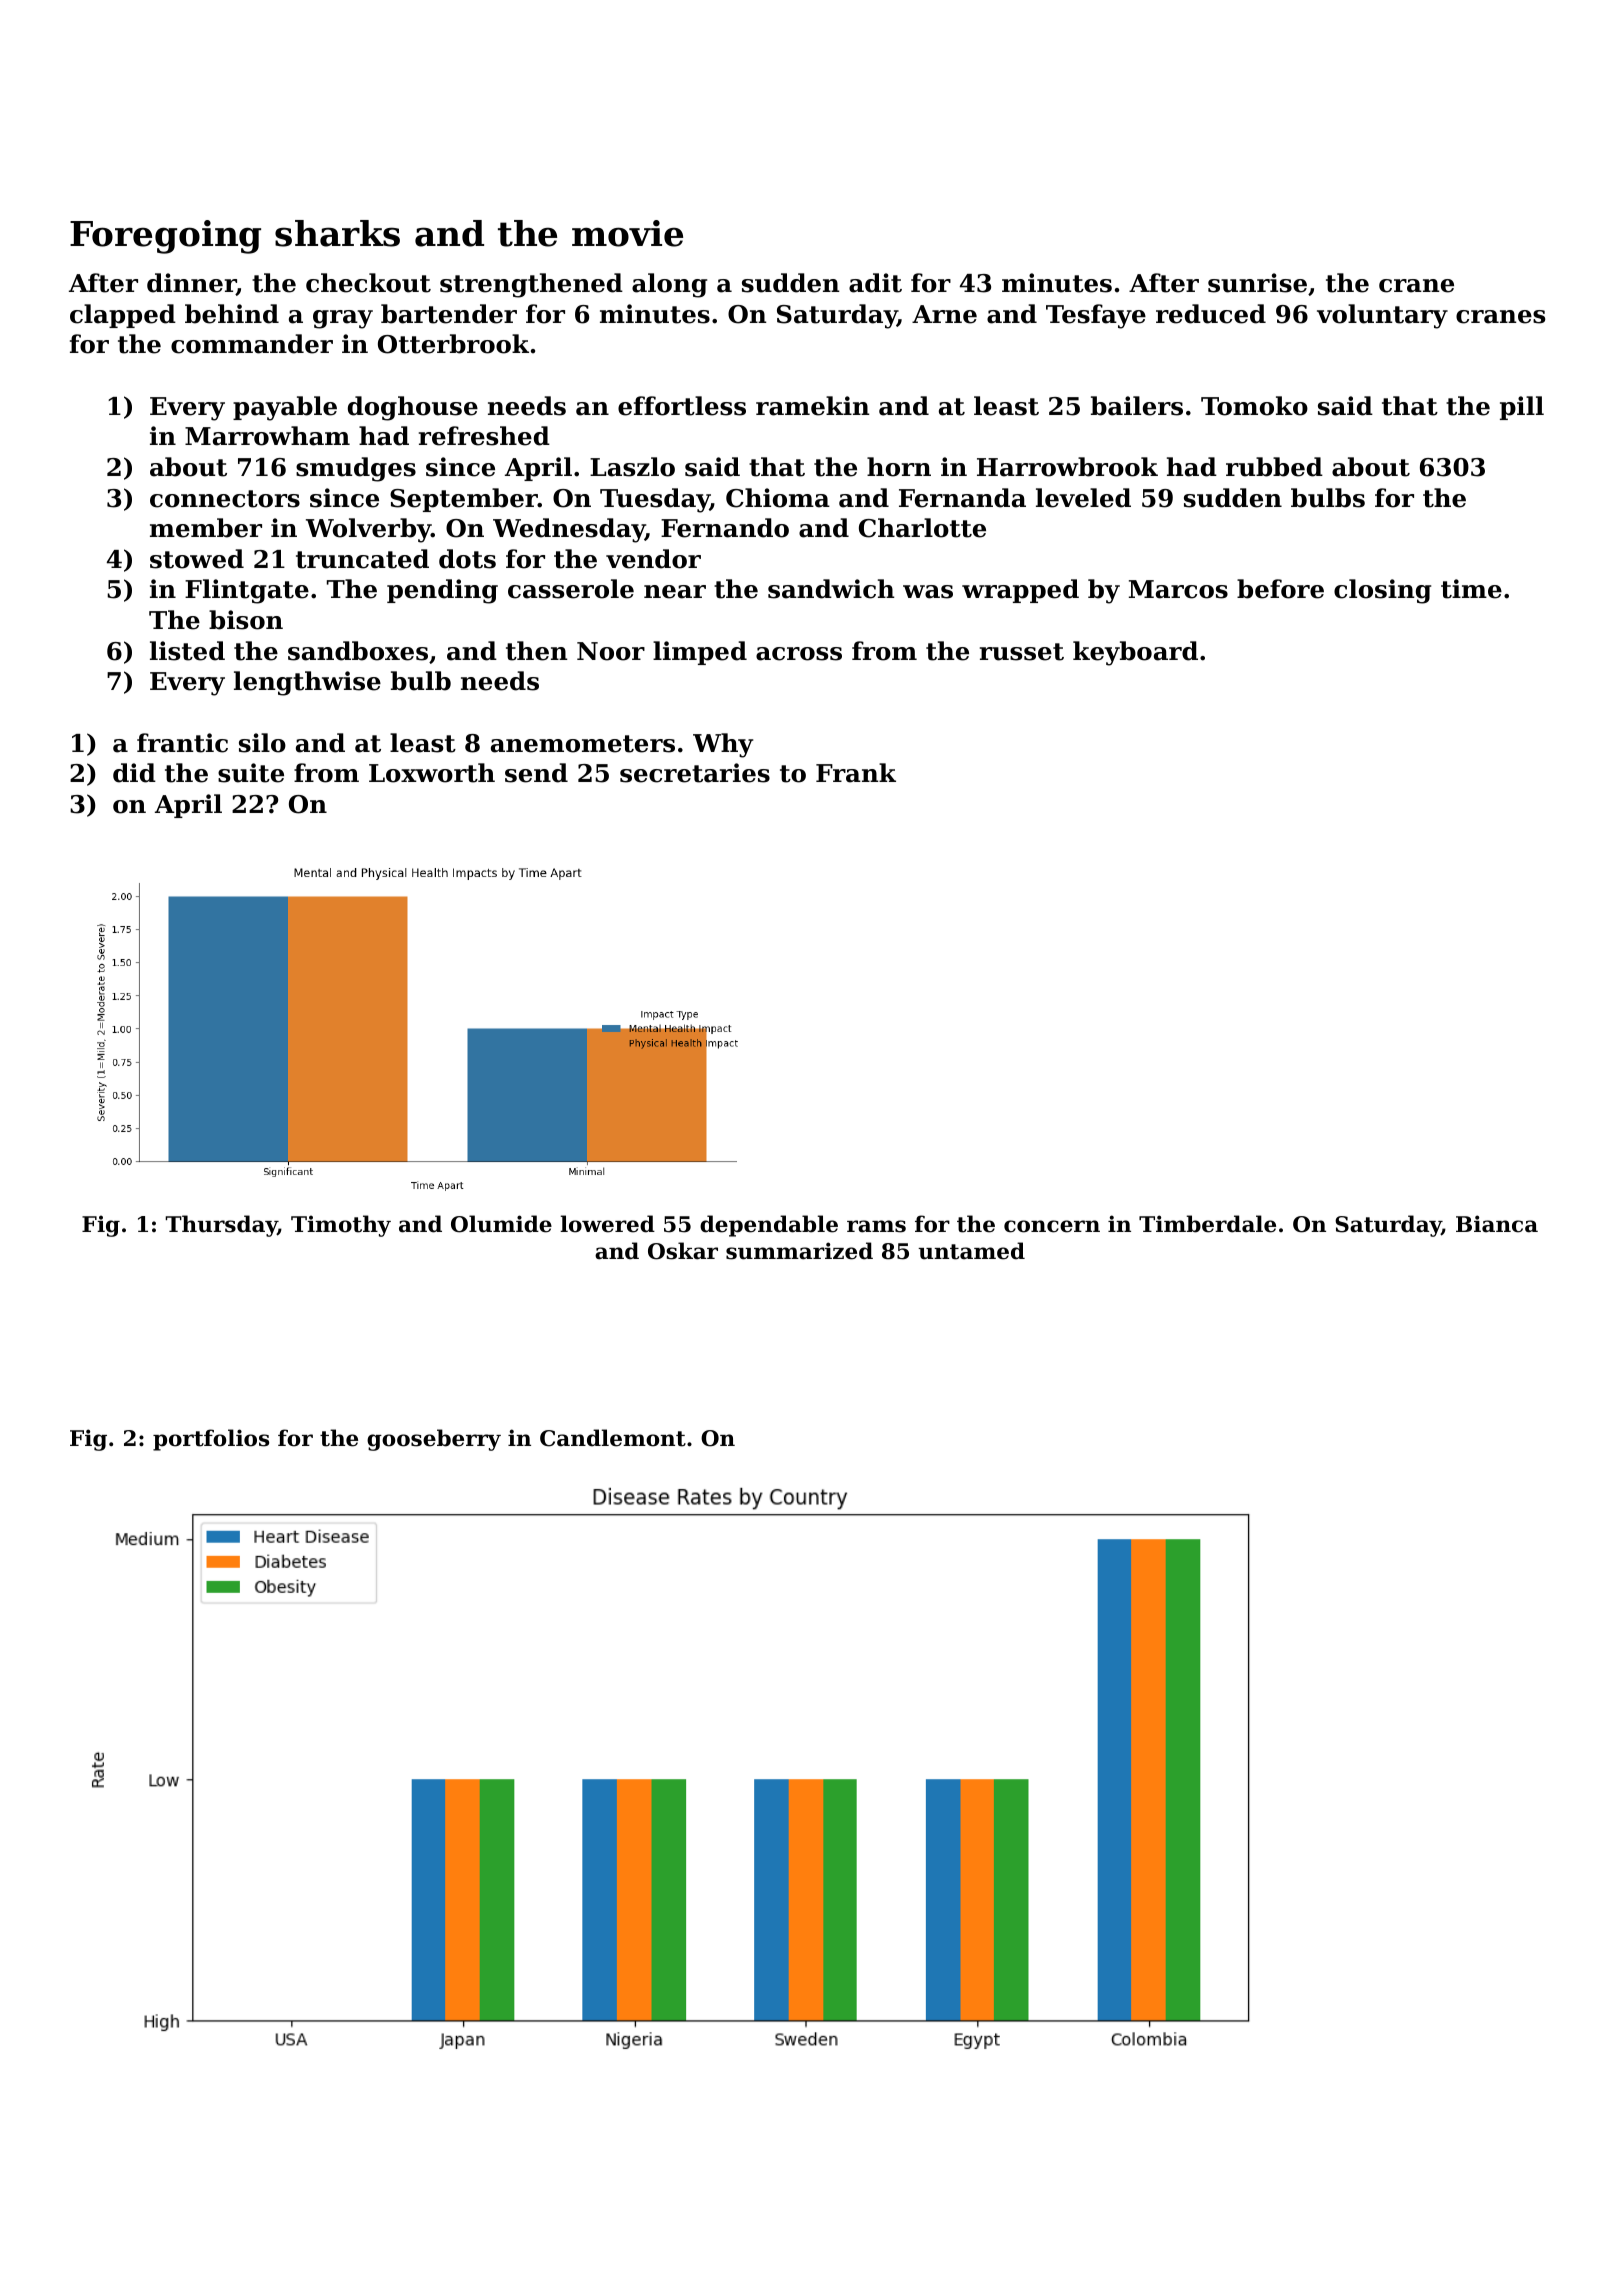  I want to click on dinner, so click(191, 284).
